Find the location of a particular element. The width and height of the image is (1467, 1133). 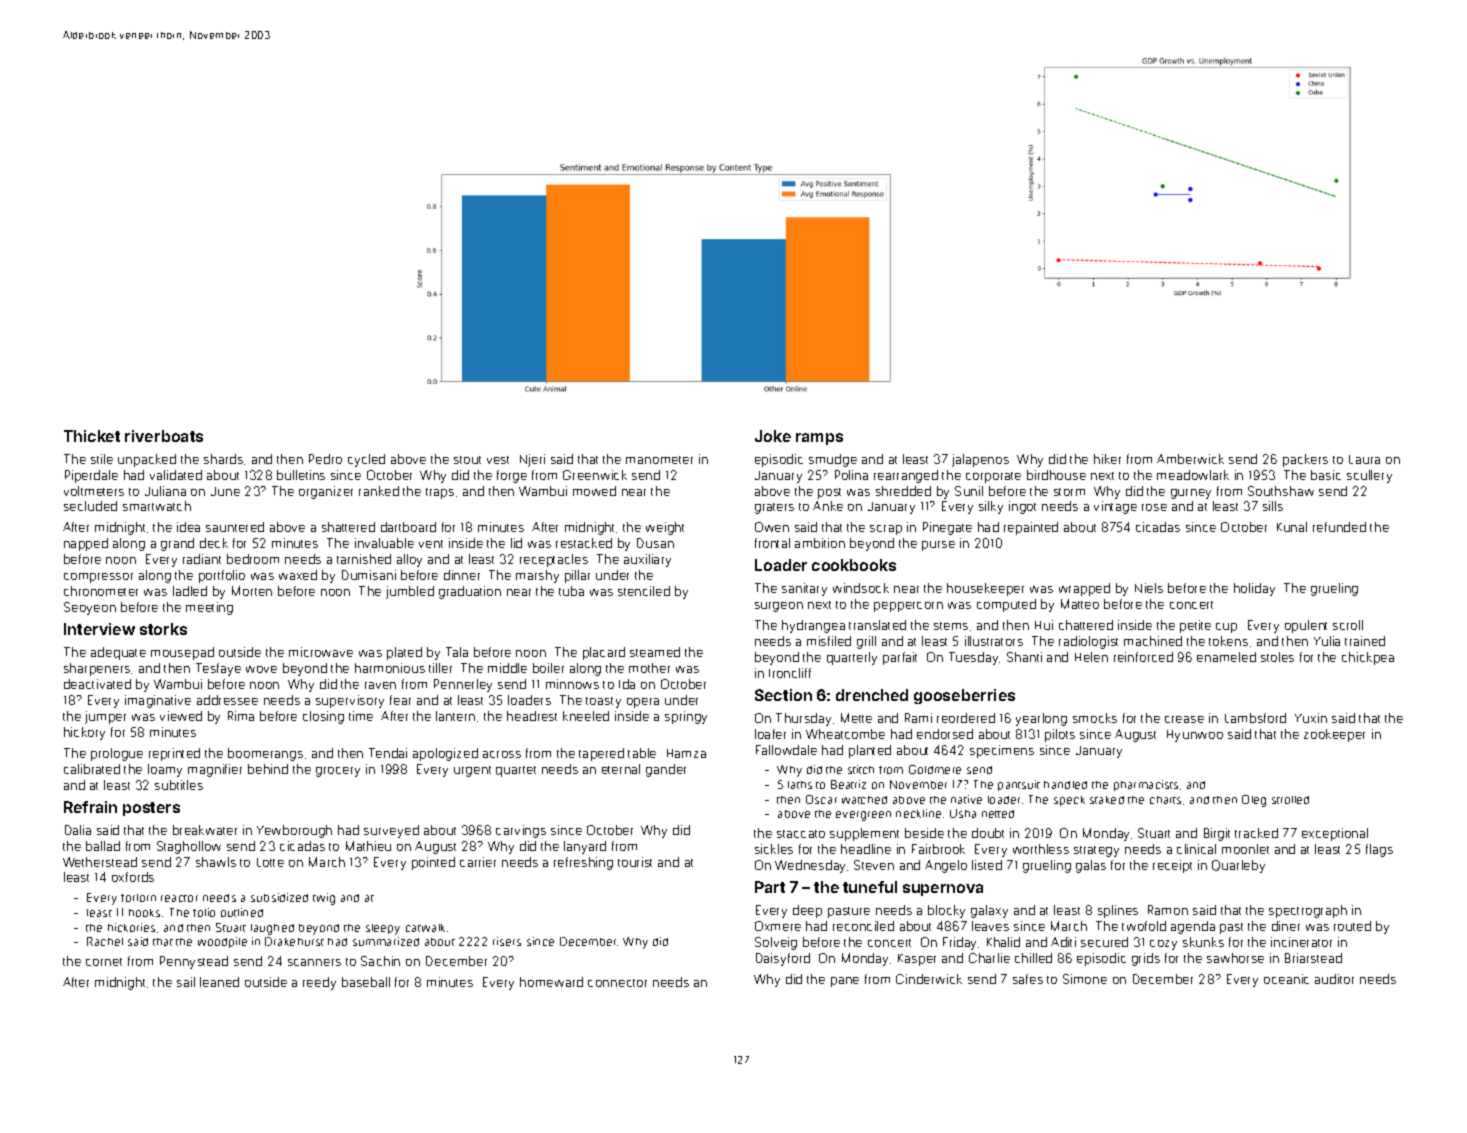

bulletins is located at coordinates (301, 475).
